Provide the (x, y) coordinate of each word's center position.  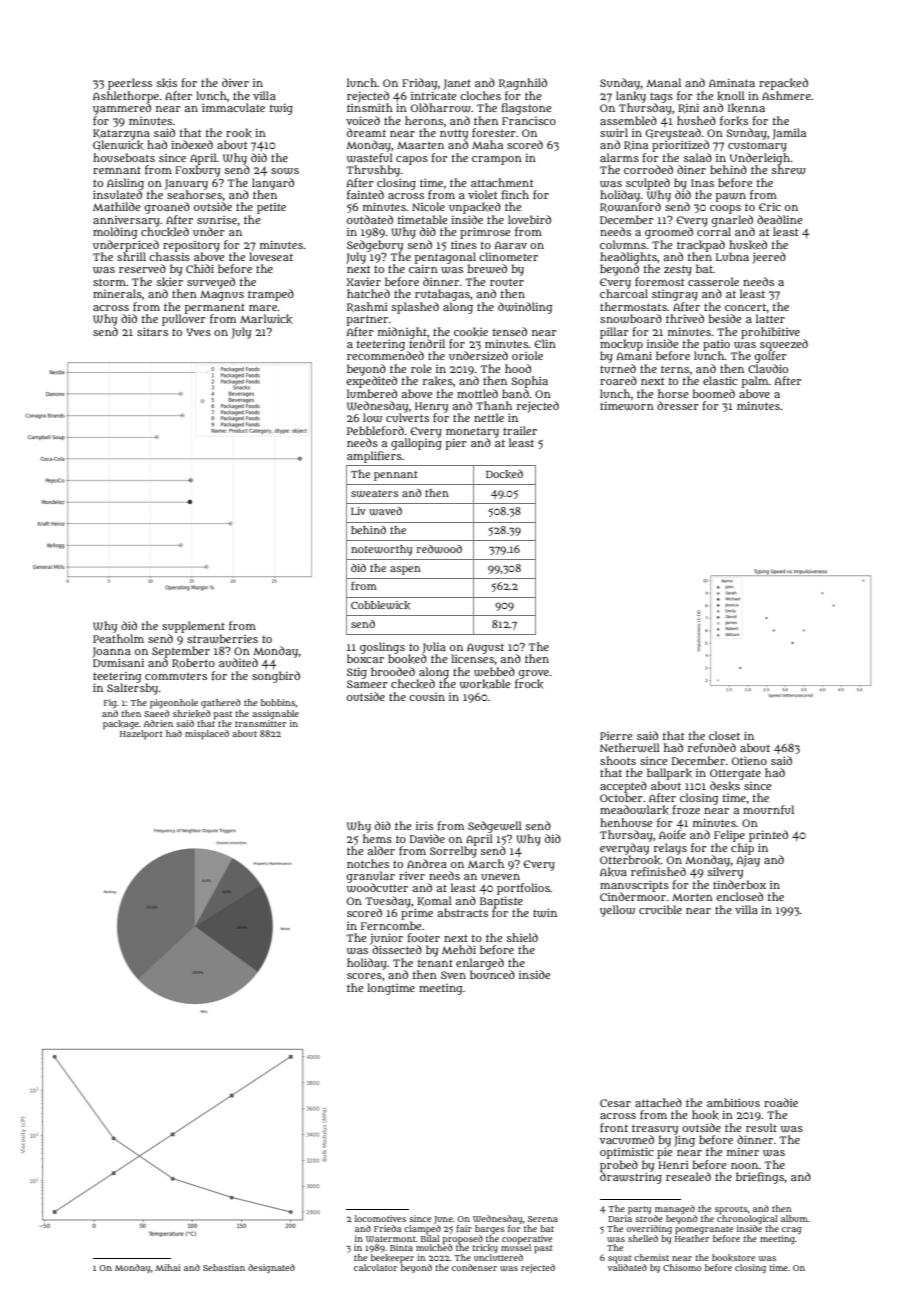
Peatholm (118, 638)
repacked (783, 84)
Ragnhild (523, 84)
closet (724, 735)
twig (281, 109)
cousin (427, 697)
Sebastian (224, 1267)
